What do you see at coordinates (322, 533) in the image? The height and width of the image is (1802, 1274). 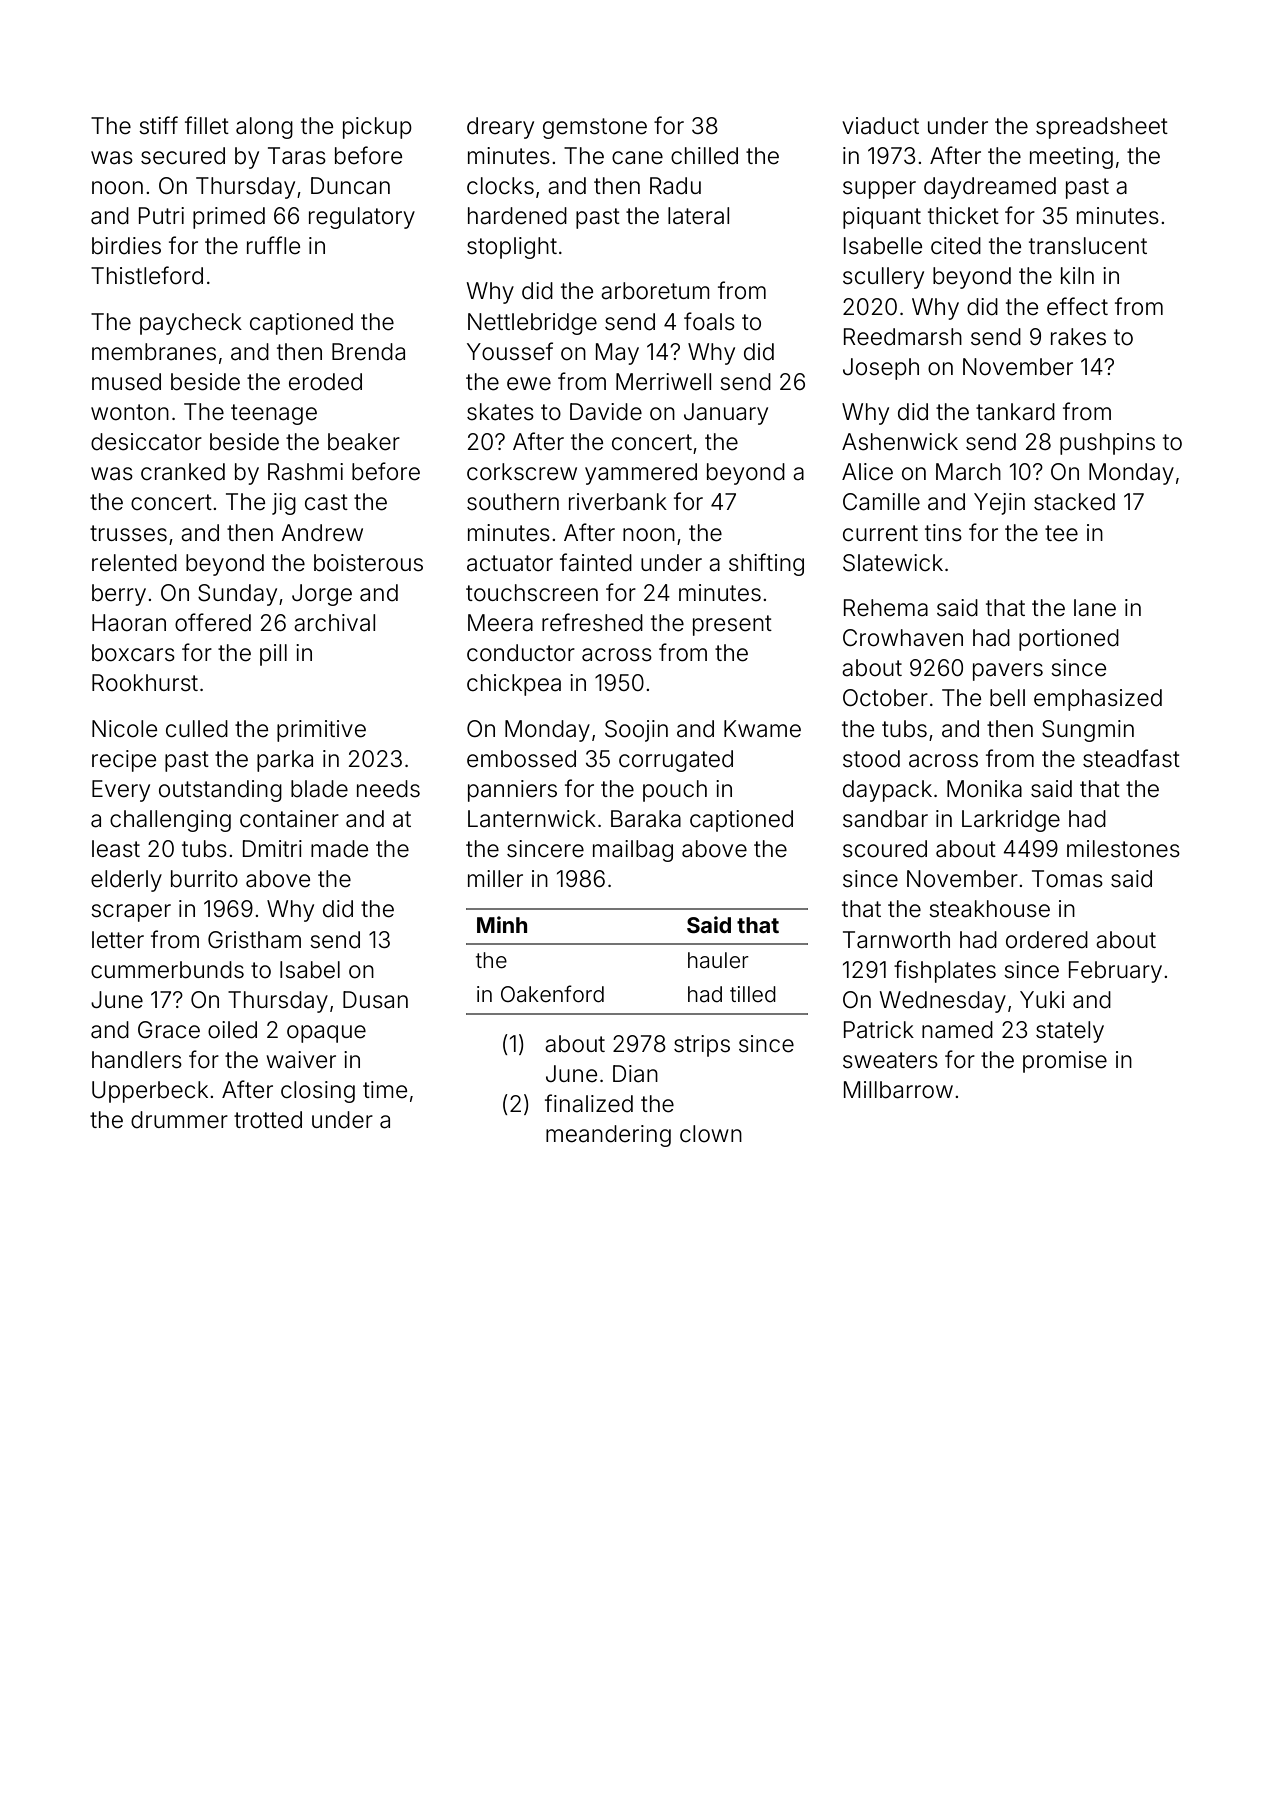 I see `Andrew` at bounding box center [322, 533].
